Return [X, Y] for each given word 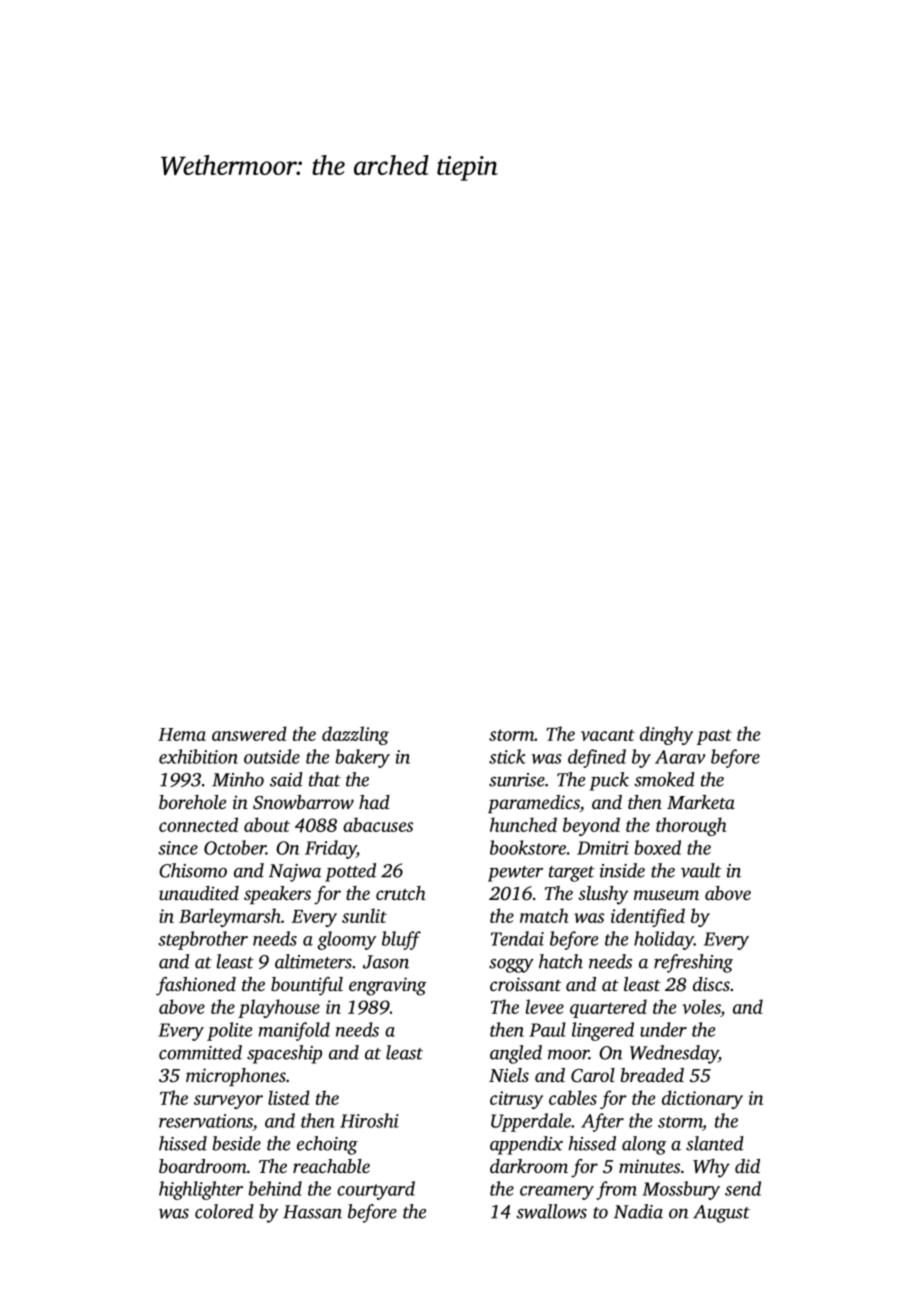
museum [666, 895]
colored [224, 1211]
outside [272, 756]
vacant [608, 735]
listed [289, 1097]
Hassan [312, 1212]
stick [507, 756]
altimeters [313, 961]
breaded [652, 1075]
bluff [401, 940]
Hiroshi [369, 1120]
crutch [401, 893]
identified [648, 917]
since [178, 848]
